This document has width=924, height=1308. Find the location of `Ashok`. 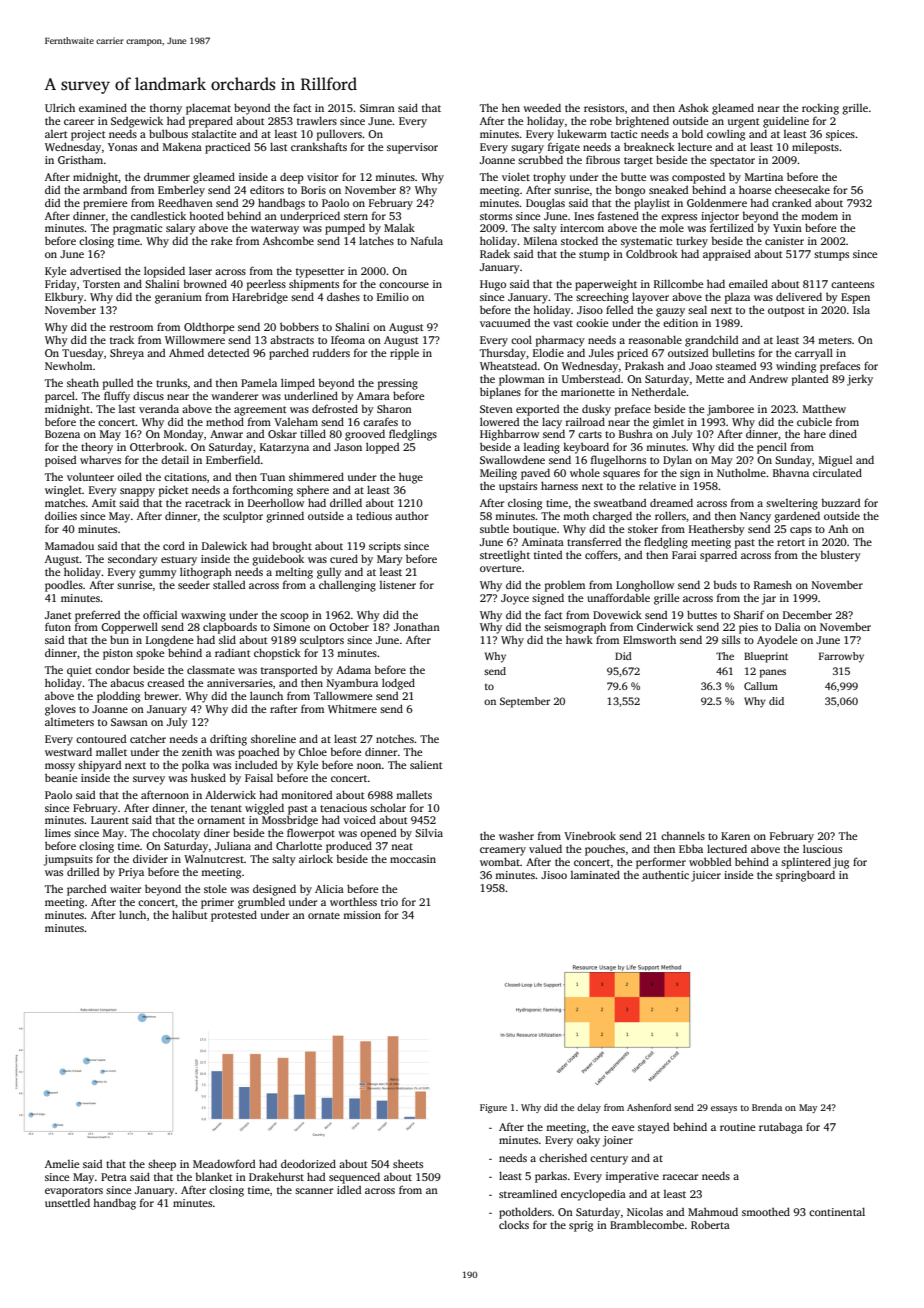

Ashok is located at coordinates (693, 107).
